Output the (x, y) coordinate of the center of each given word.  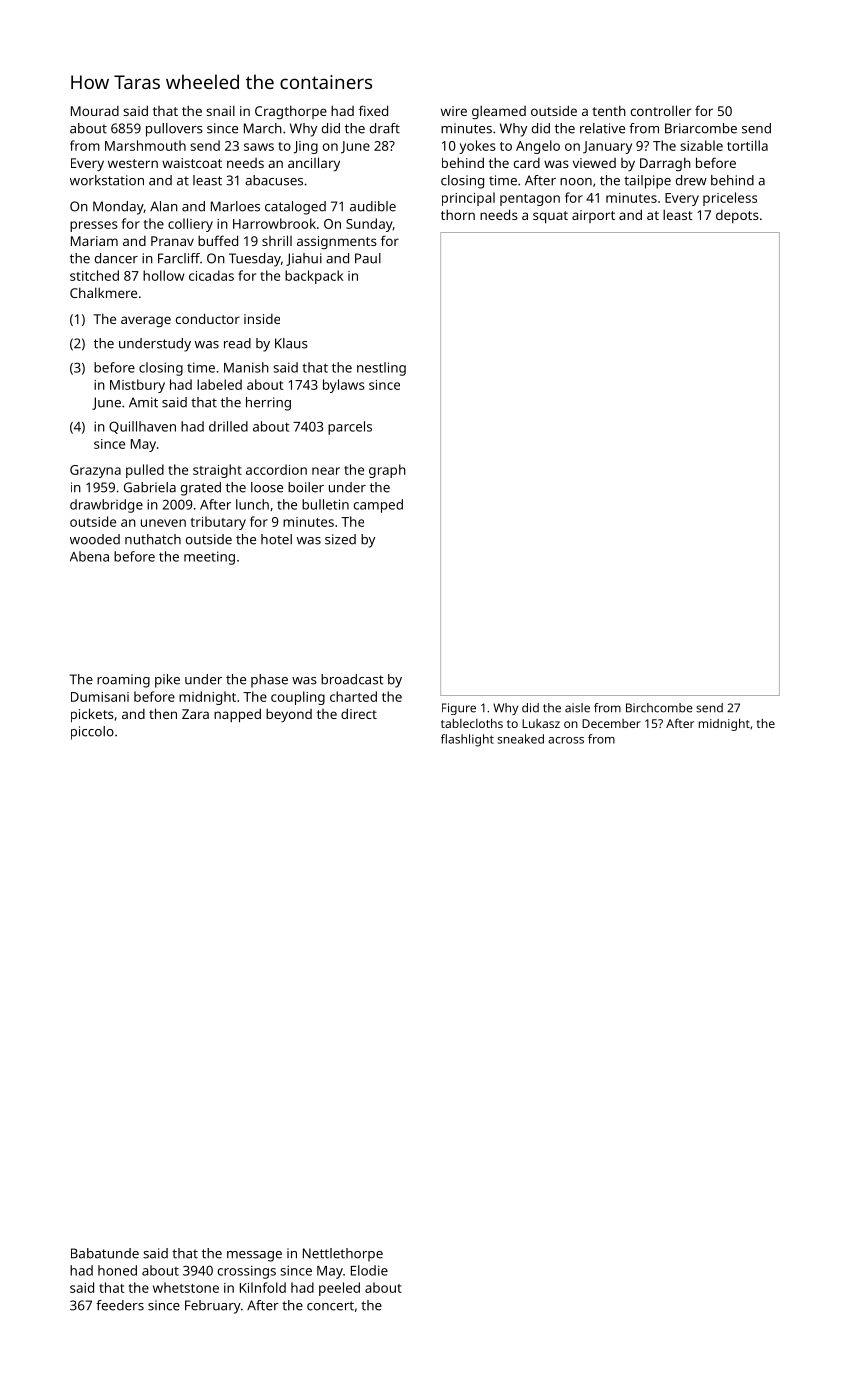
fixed (373, 110)
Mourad (95, 111)
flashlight (467, 740)
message (254, 1256)
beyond (289, 715)
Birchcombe (659, 708)
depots (737, 216)
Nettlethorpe (343, 1255)
